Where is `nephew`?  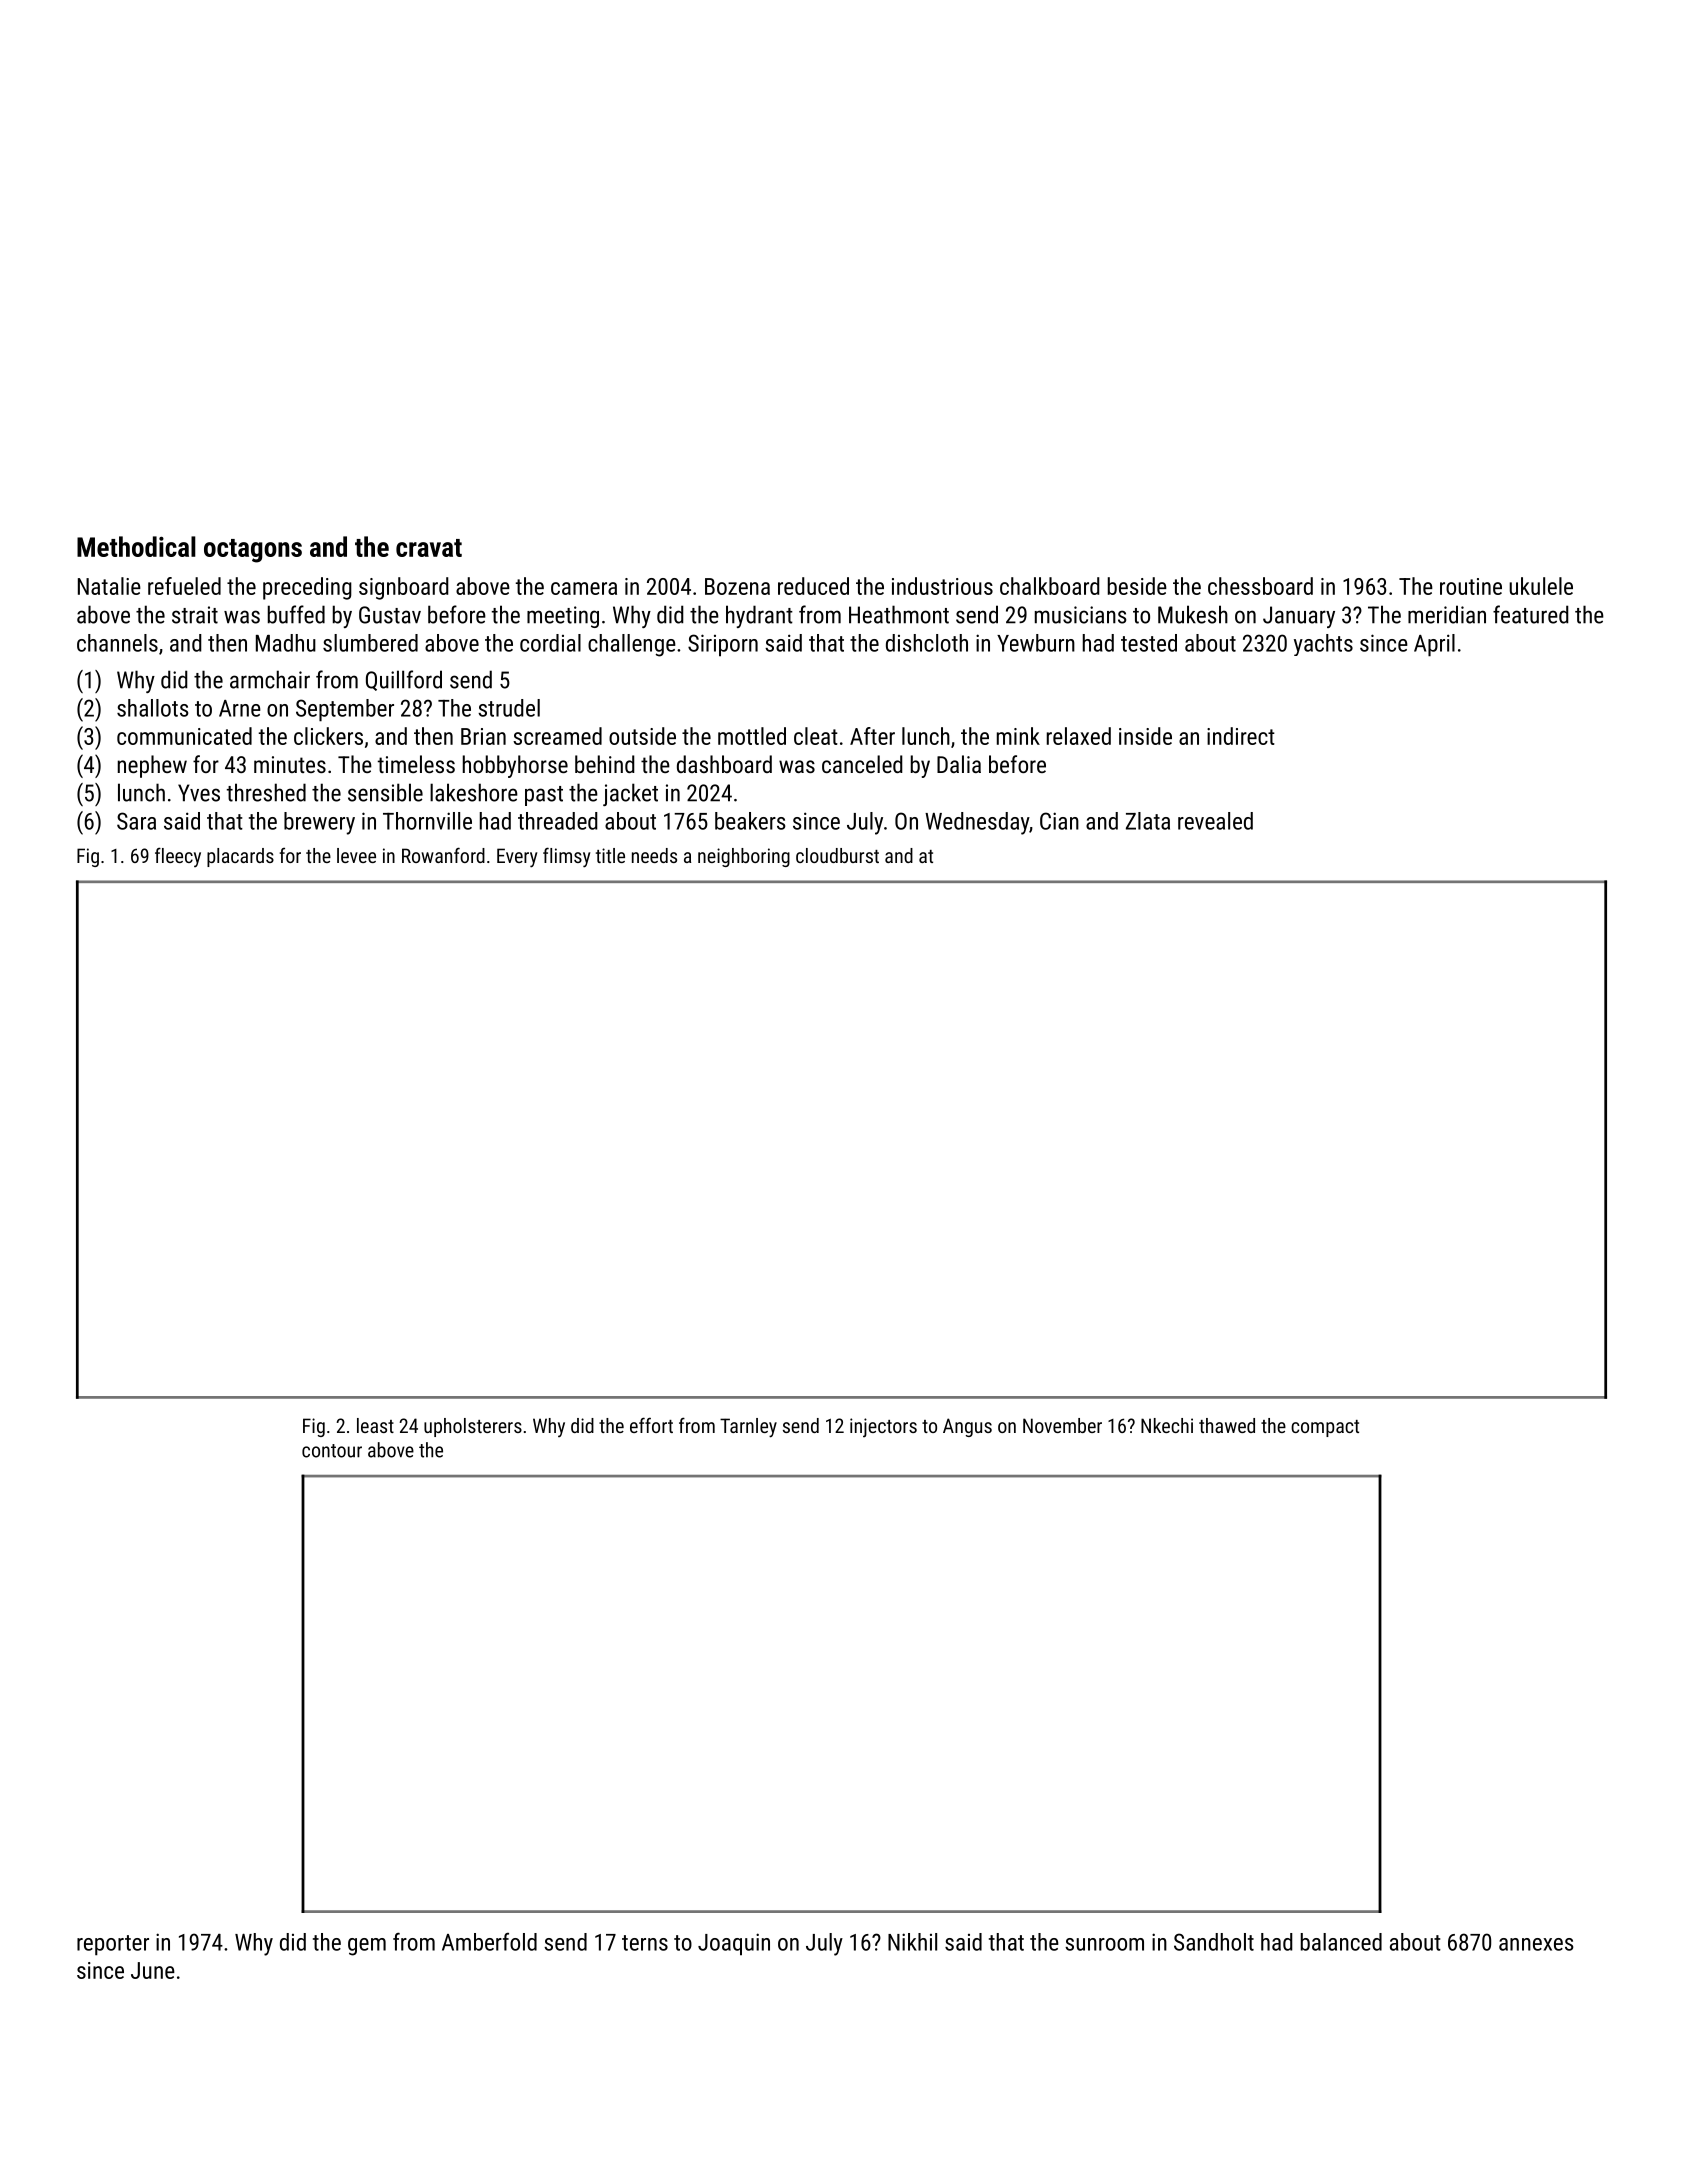 nephew is located at coordinates (152, 766).
